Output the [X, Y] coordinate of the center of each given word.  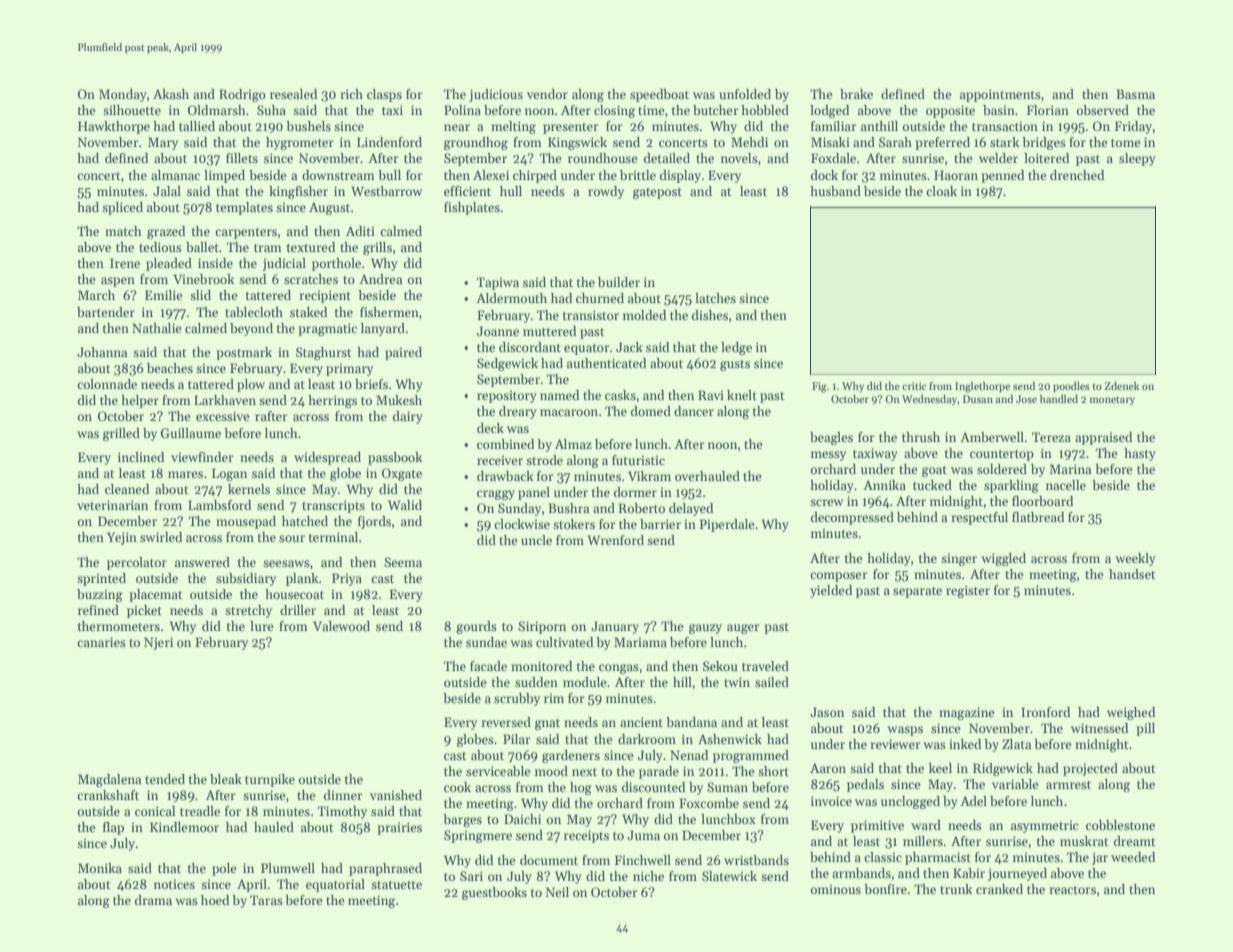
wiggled [1003, 559]
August [329, 208]
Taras [266, 900]
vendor [547, 94]
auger [743, 629]
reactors [1072, 890]
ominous [836, 889]
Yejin [122, 538]
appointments [1000, 95]
